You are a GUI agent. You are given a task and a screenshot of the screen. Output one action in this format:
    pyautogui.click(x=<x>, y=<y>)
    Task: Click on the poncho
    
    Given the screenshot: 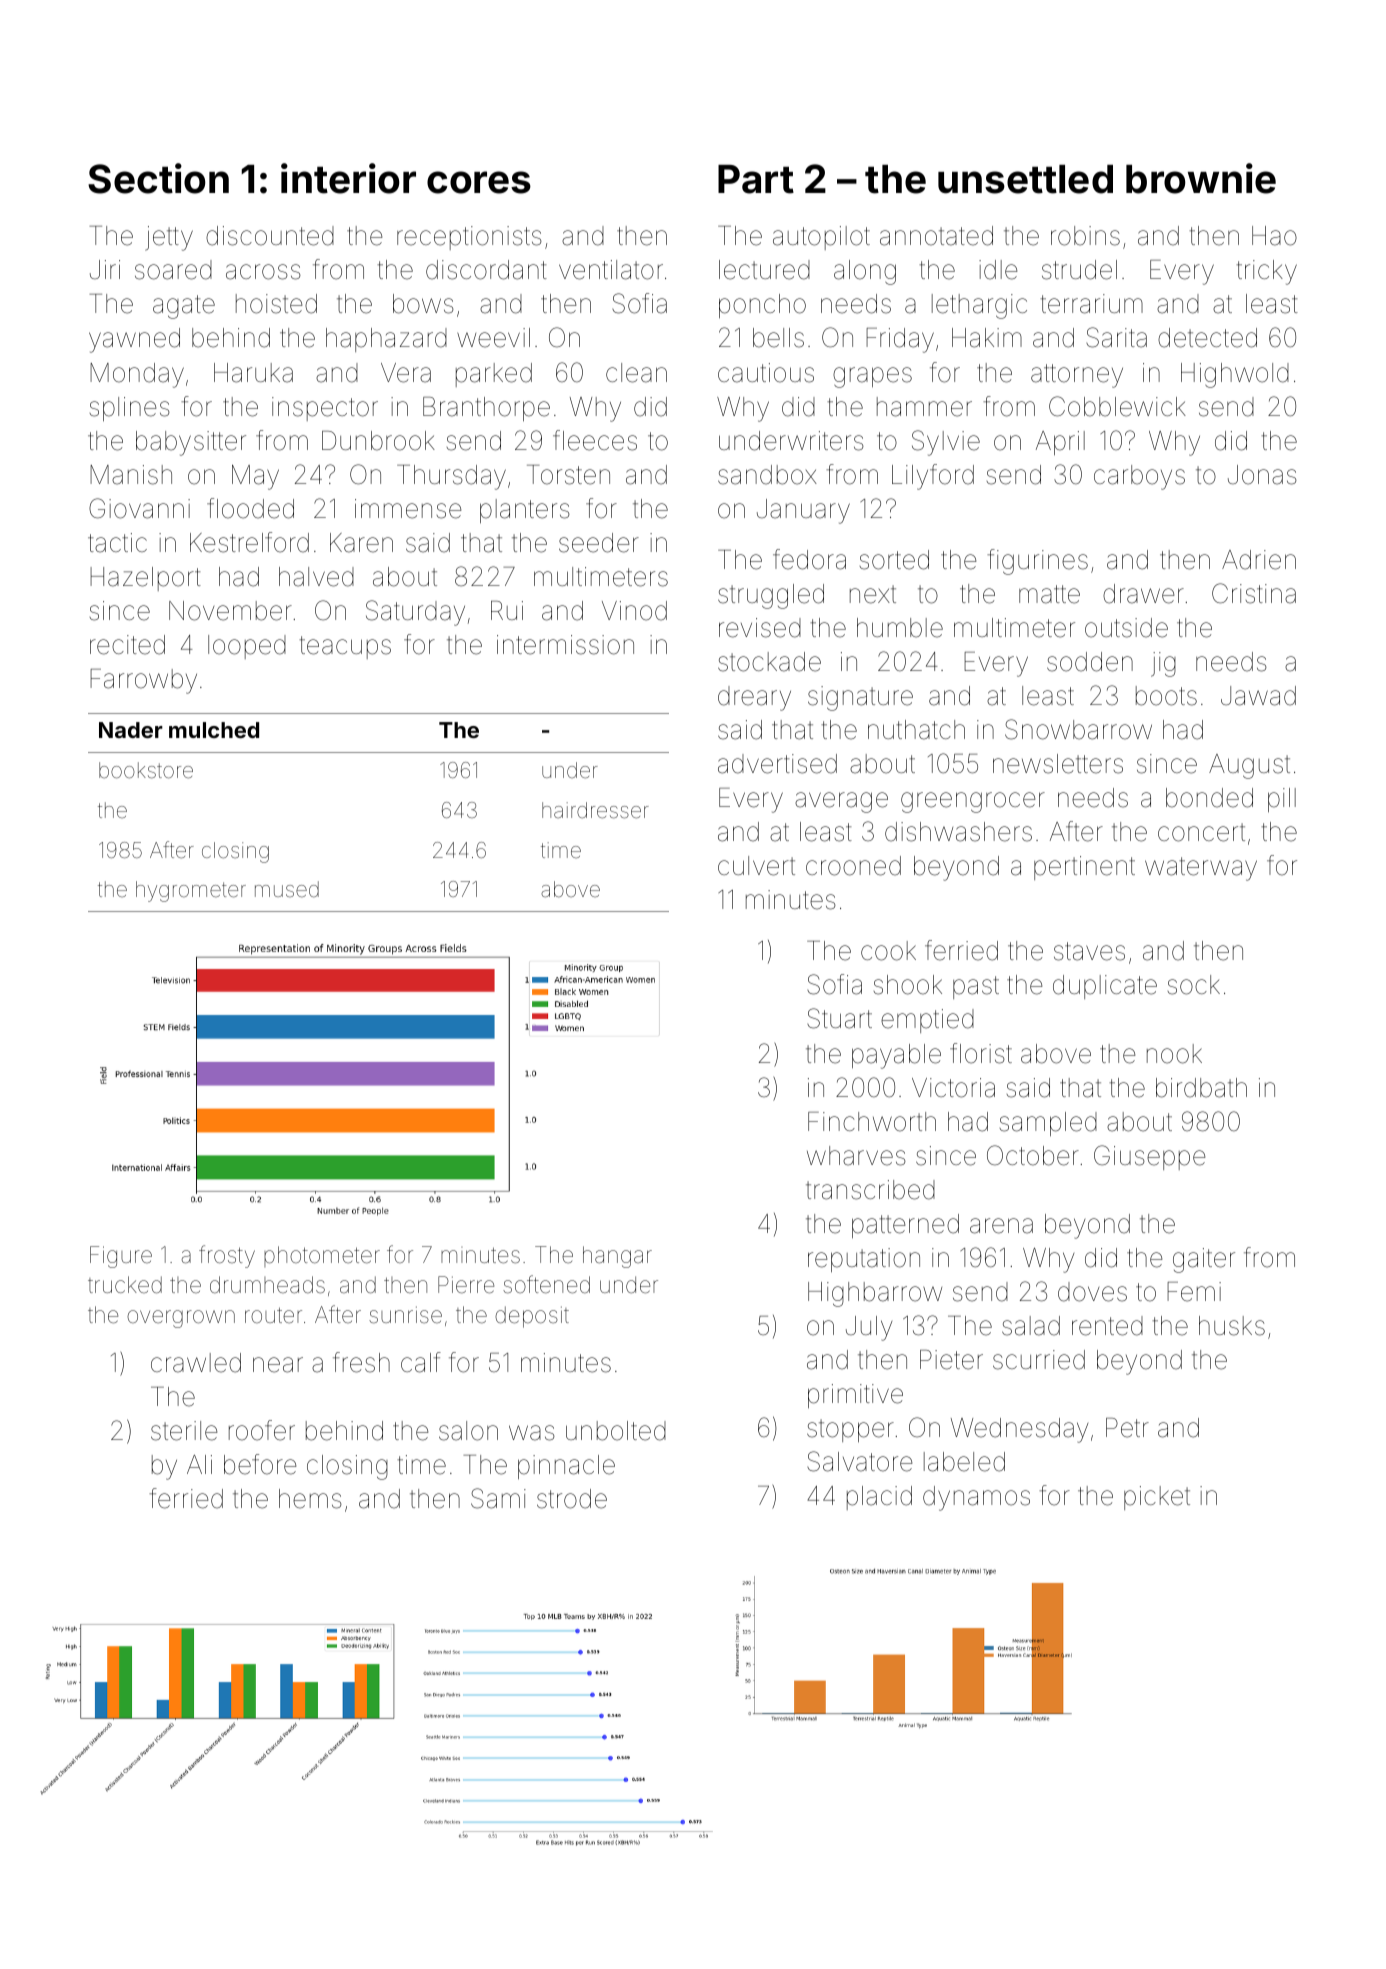 What is the action you would take?
    pyautogui.click(x=762, y=306)
